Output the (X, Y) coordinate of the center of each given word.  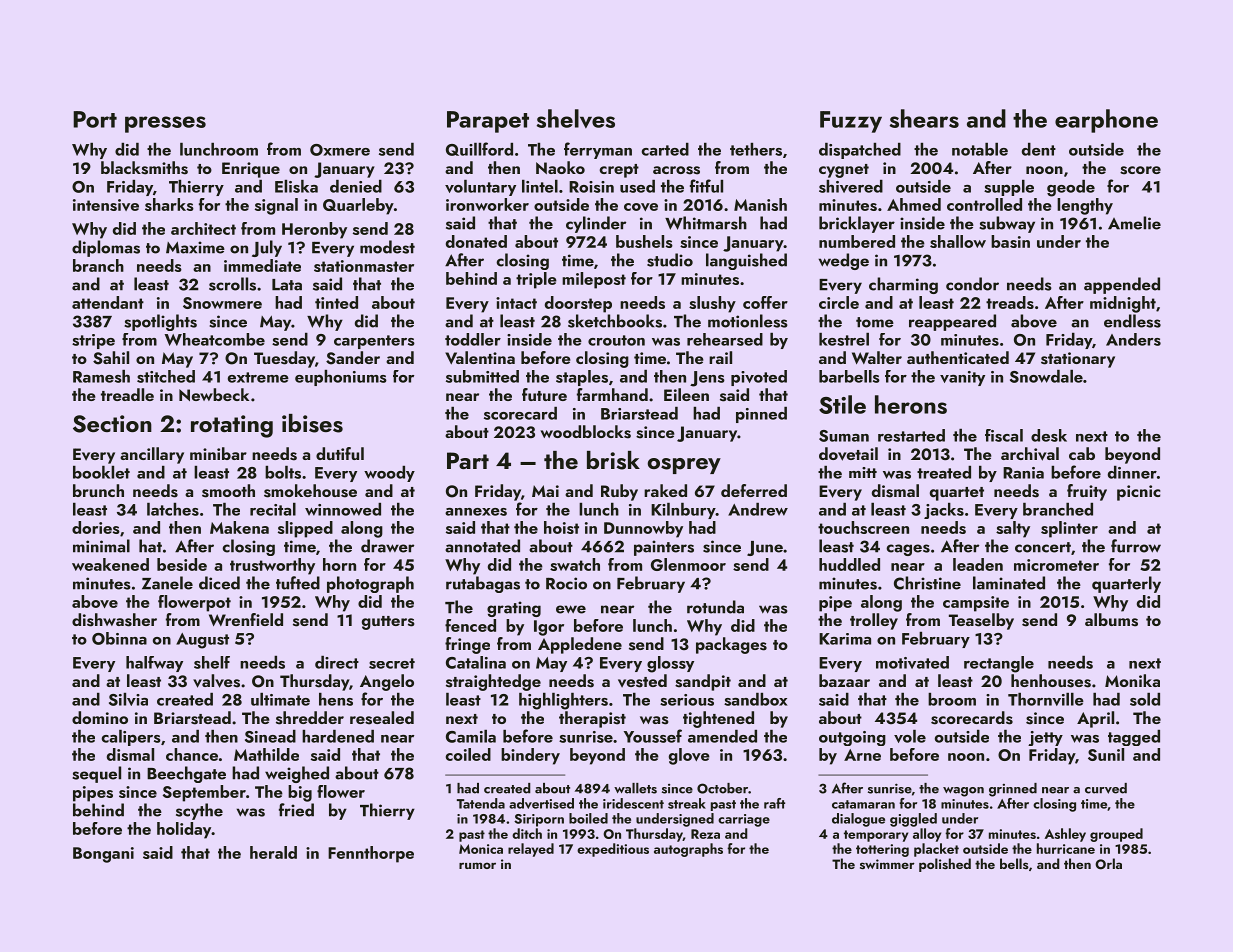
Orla (1108, 864)
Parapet (488, 122)
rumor (477, 865)
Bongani (103, 855)
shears (924, 118)
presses (165, 124)
